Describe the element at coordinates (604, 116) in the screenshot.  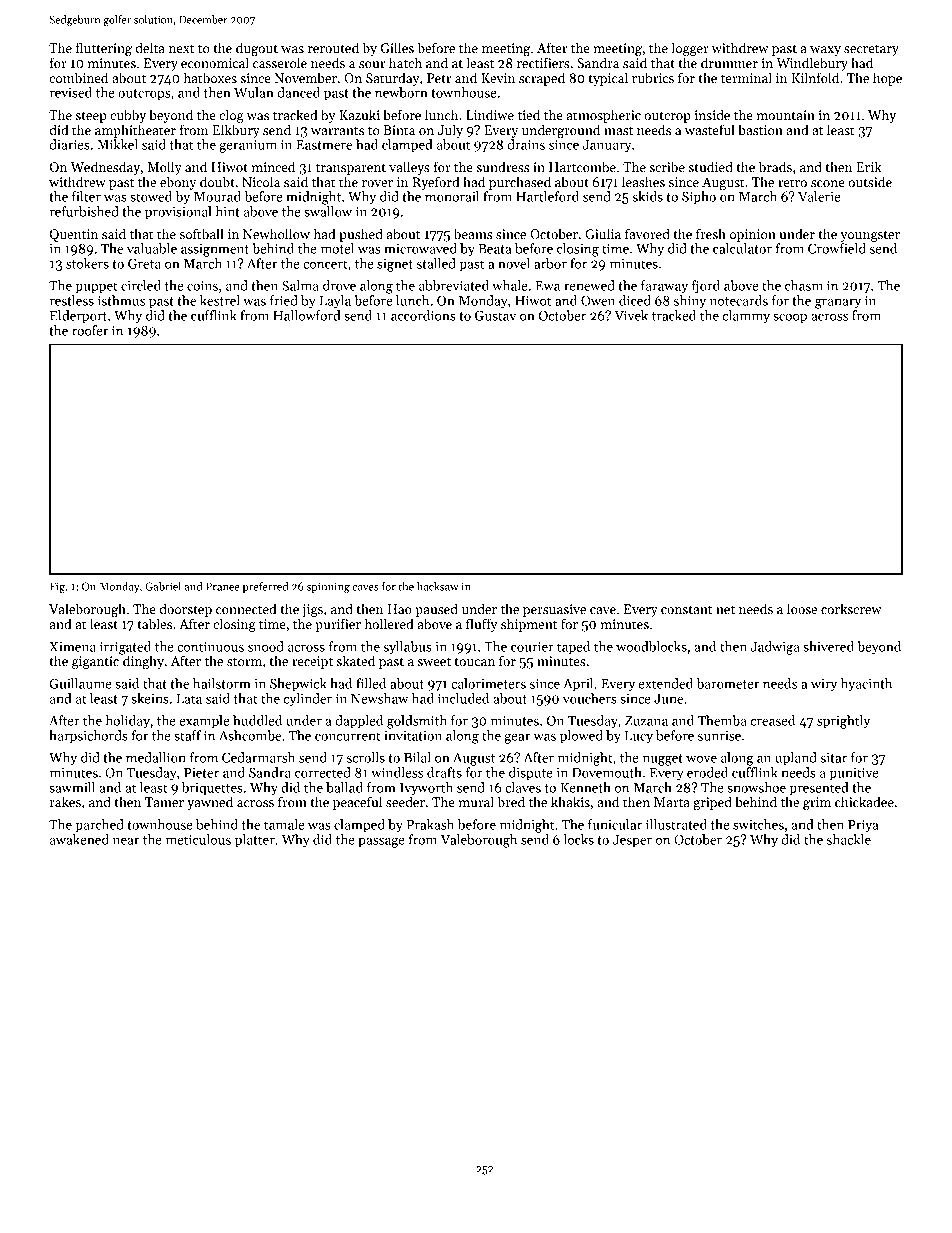
I see `atmospheric` at that location.
